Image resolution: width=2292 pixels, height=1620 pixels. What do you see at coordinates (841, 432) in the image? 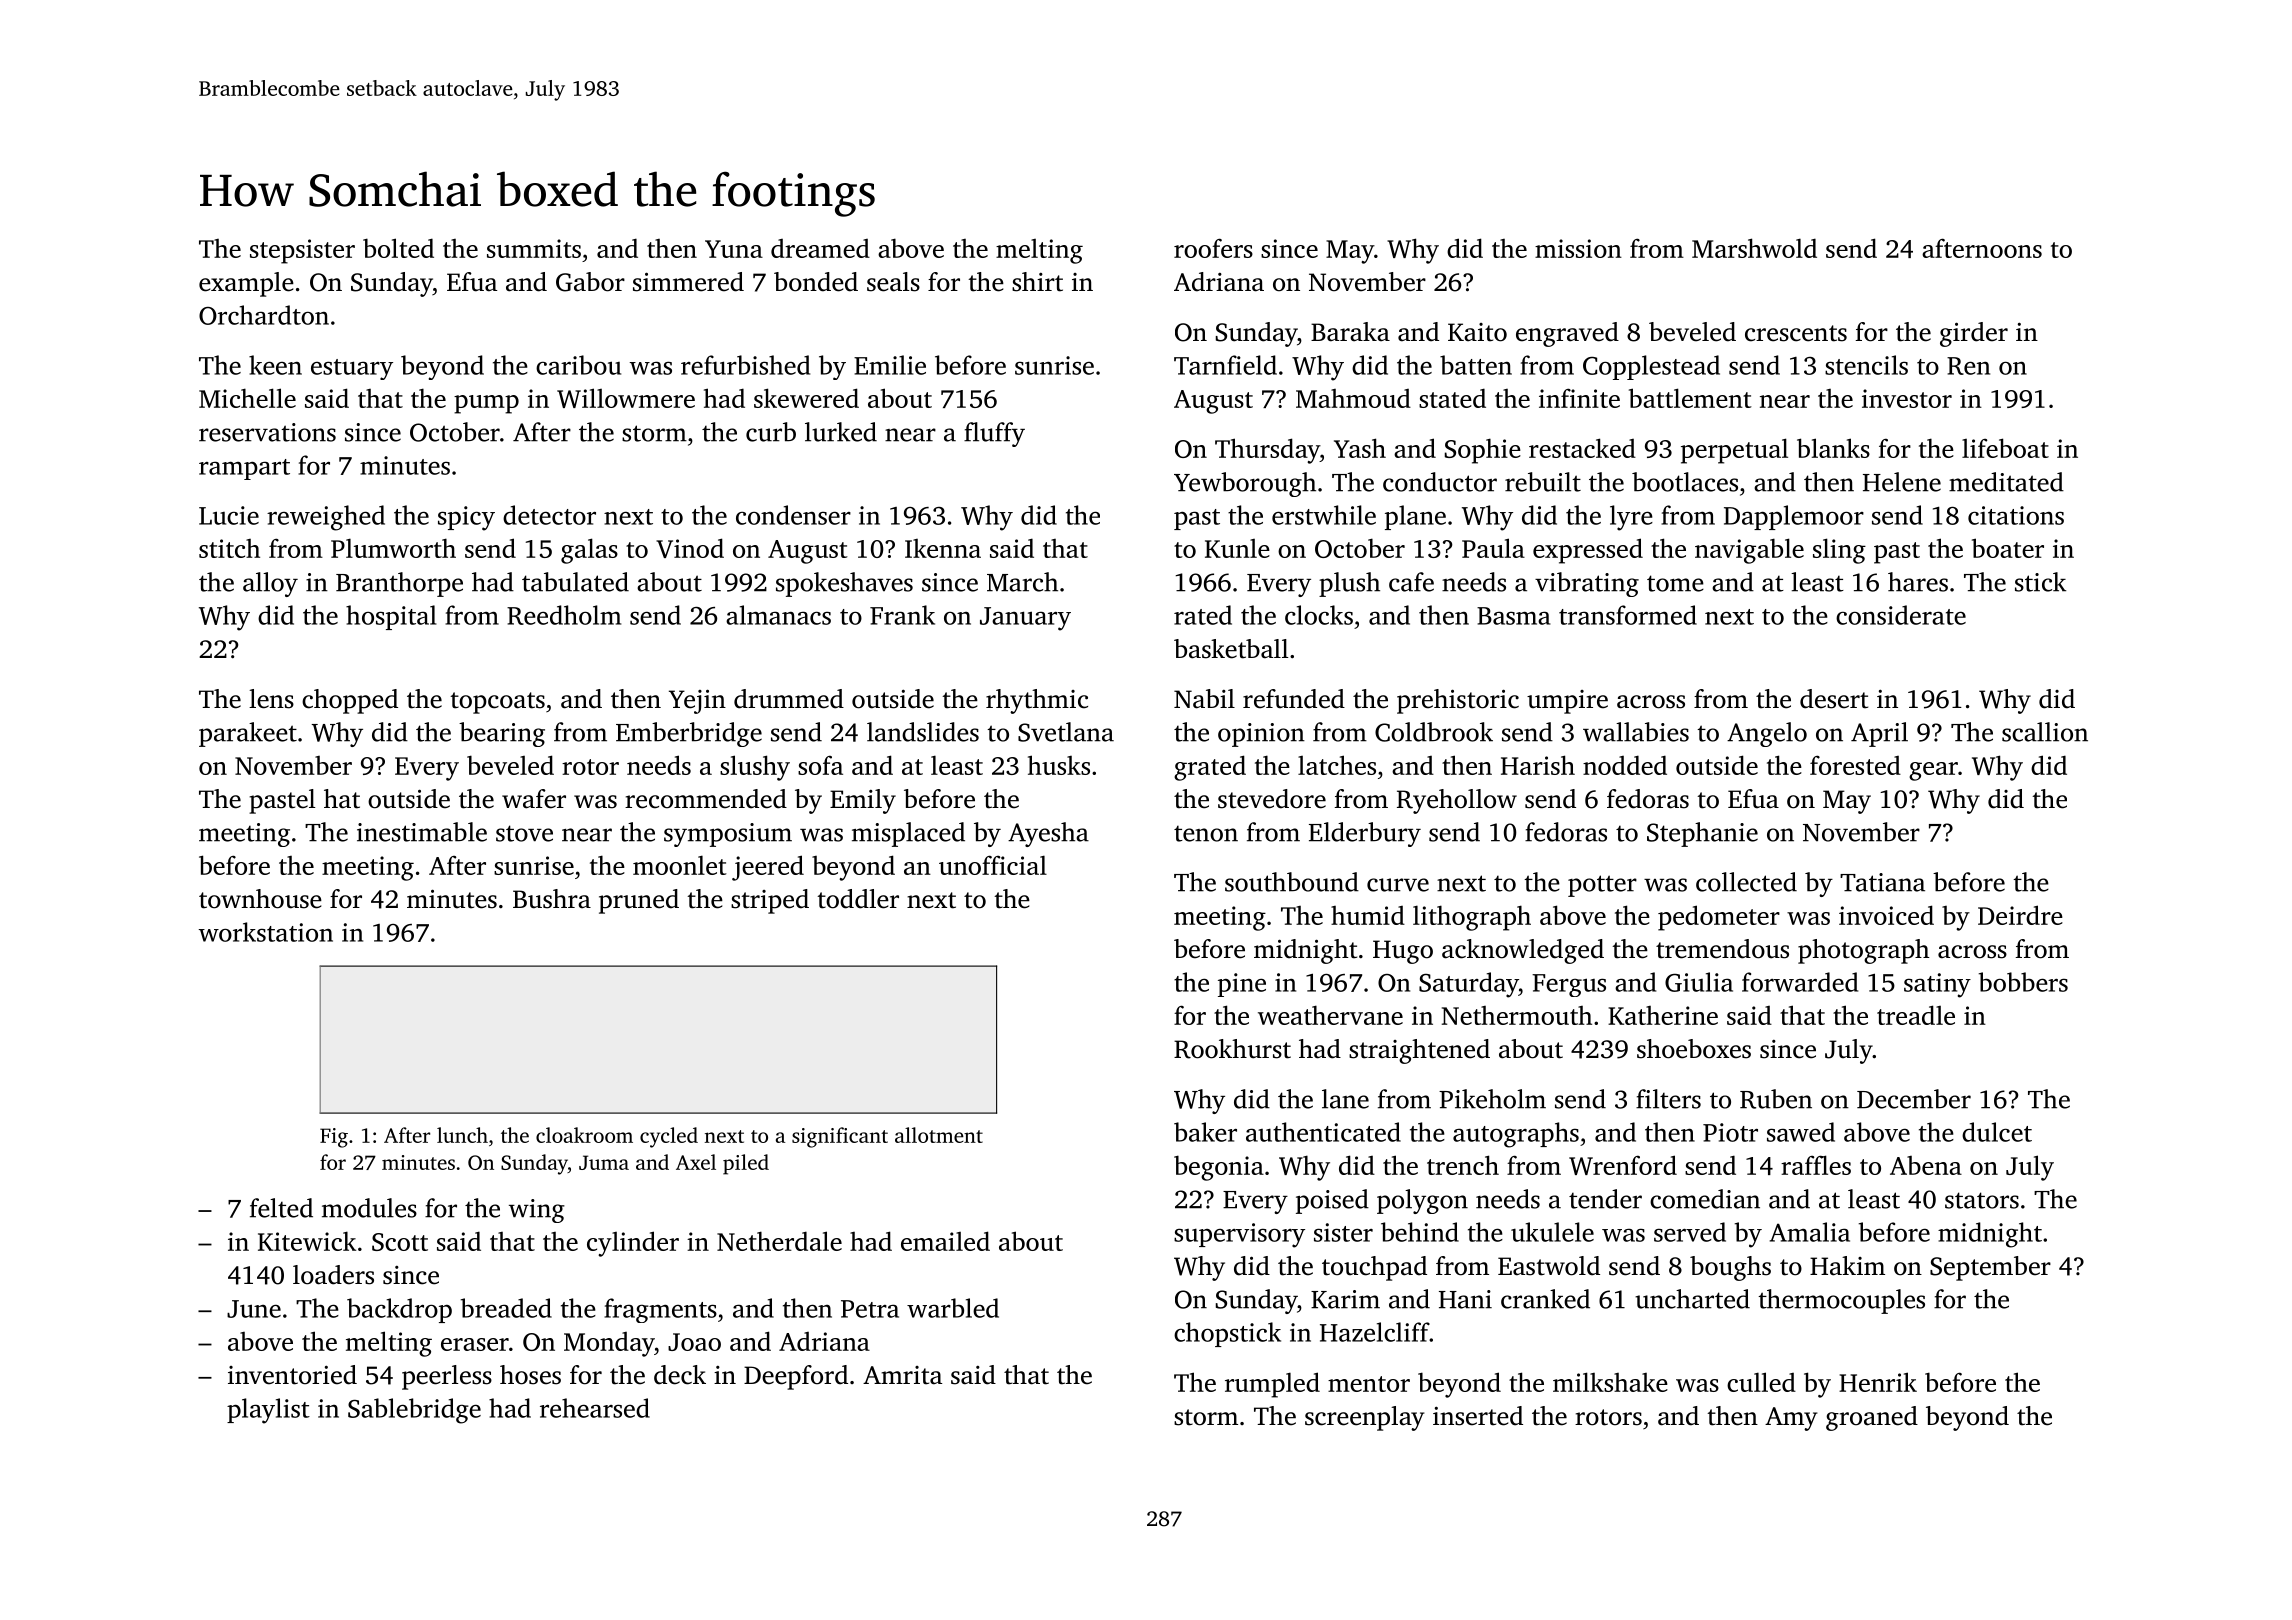
I see `lurked` at bounding box center [841, 432].
